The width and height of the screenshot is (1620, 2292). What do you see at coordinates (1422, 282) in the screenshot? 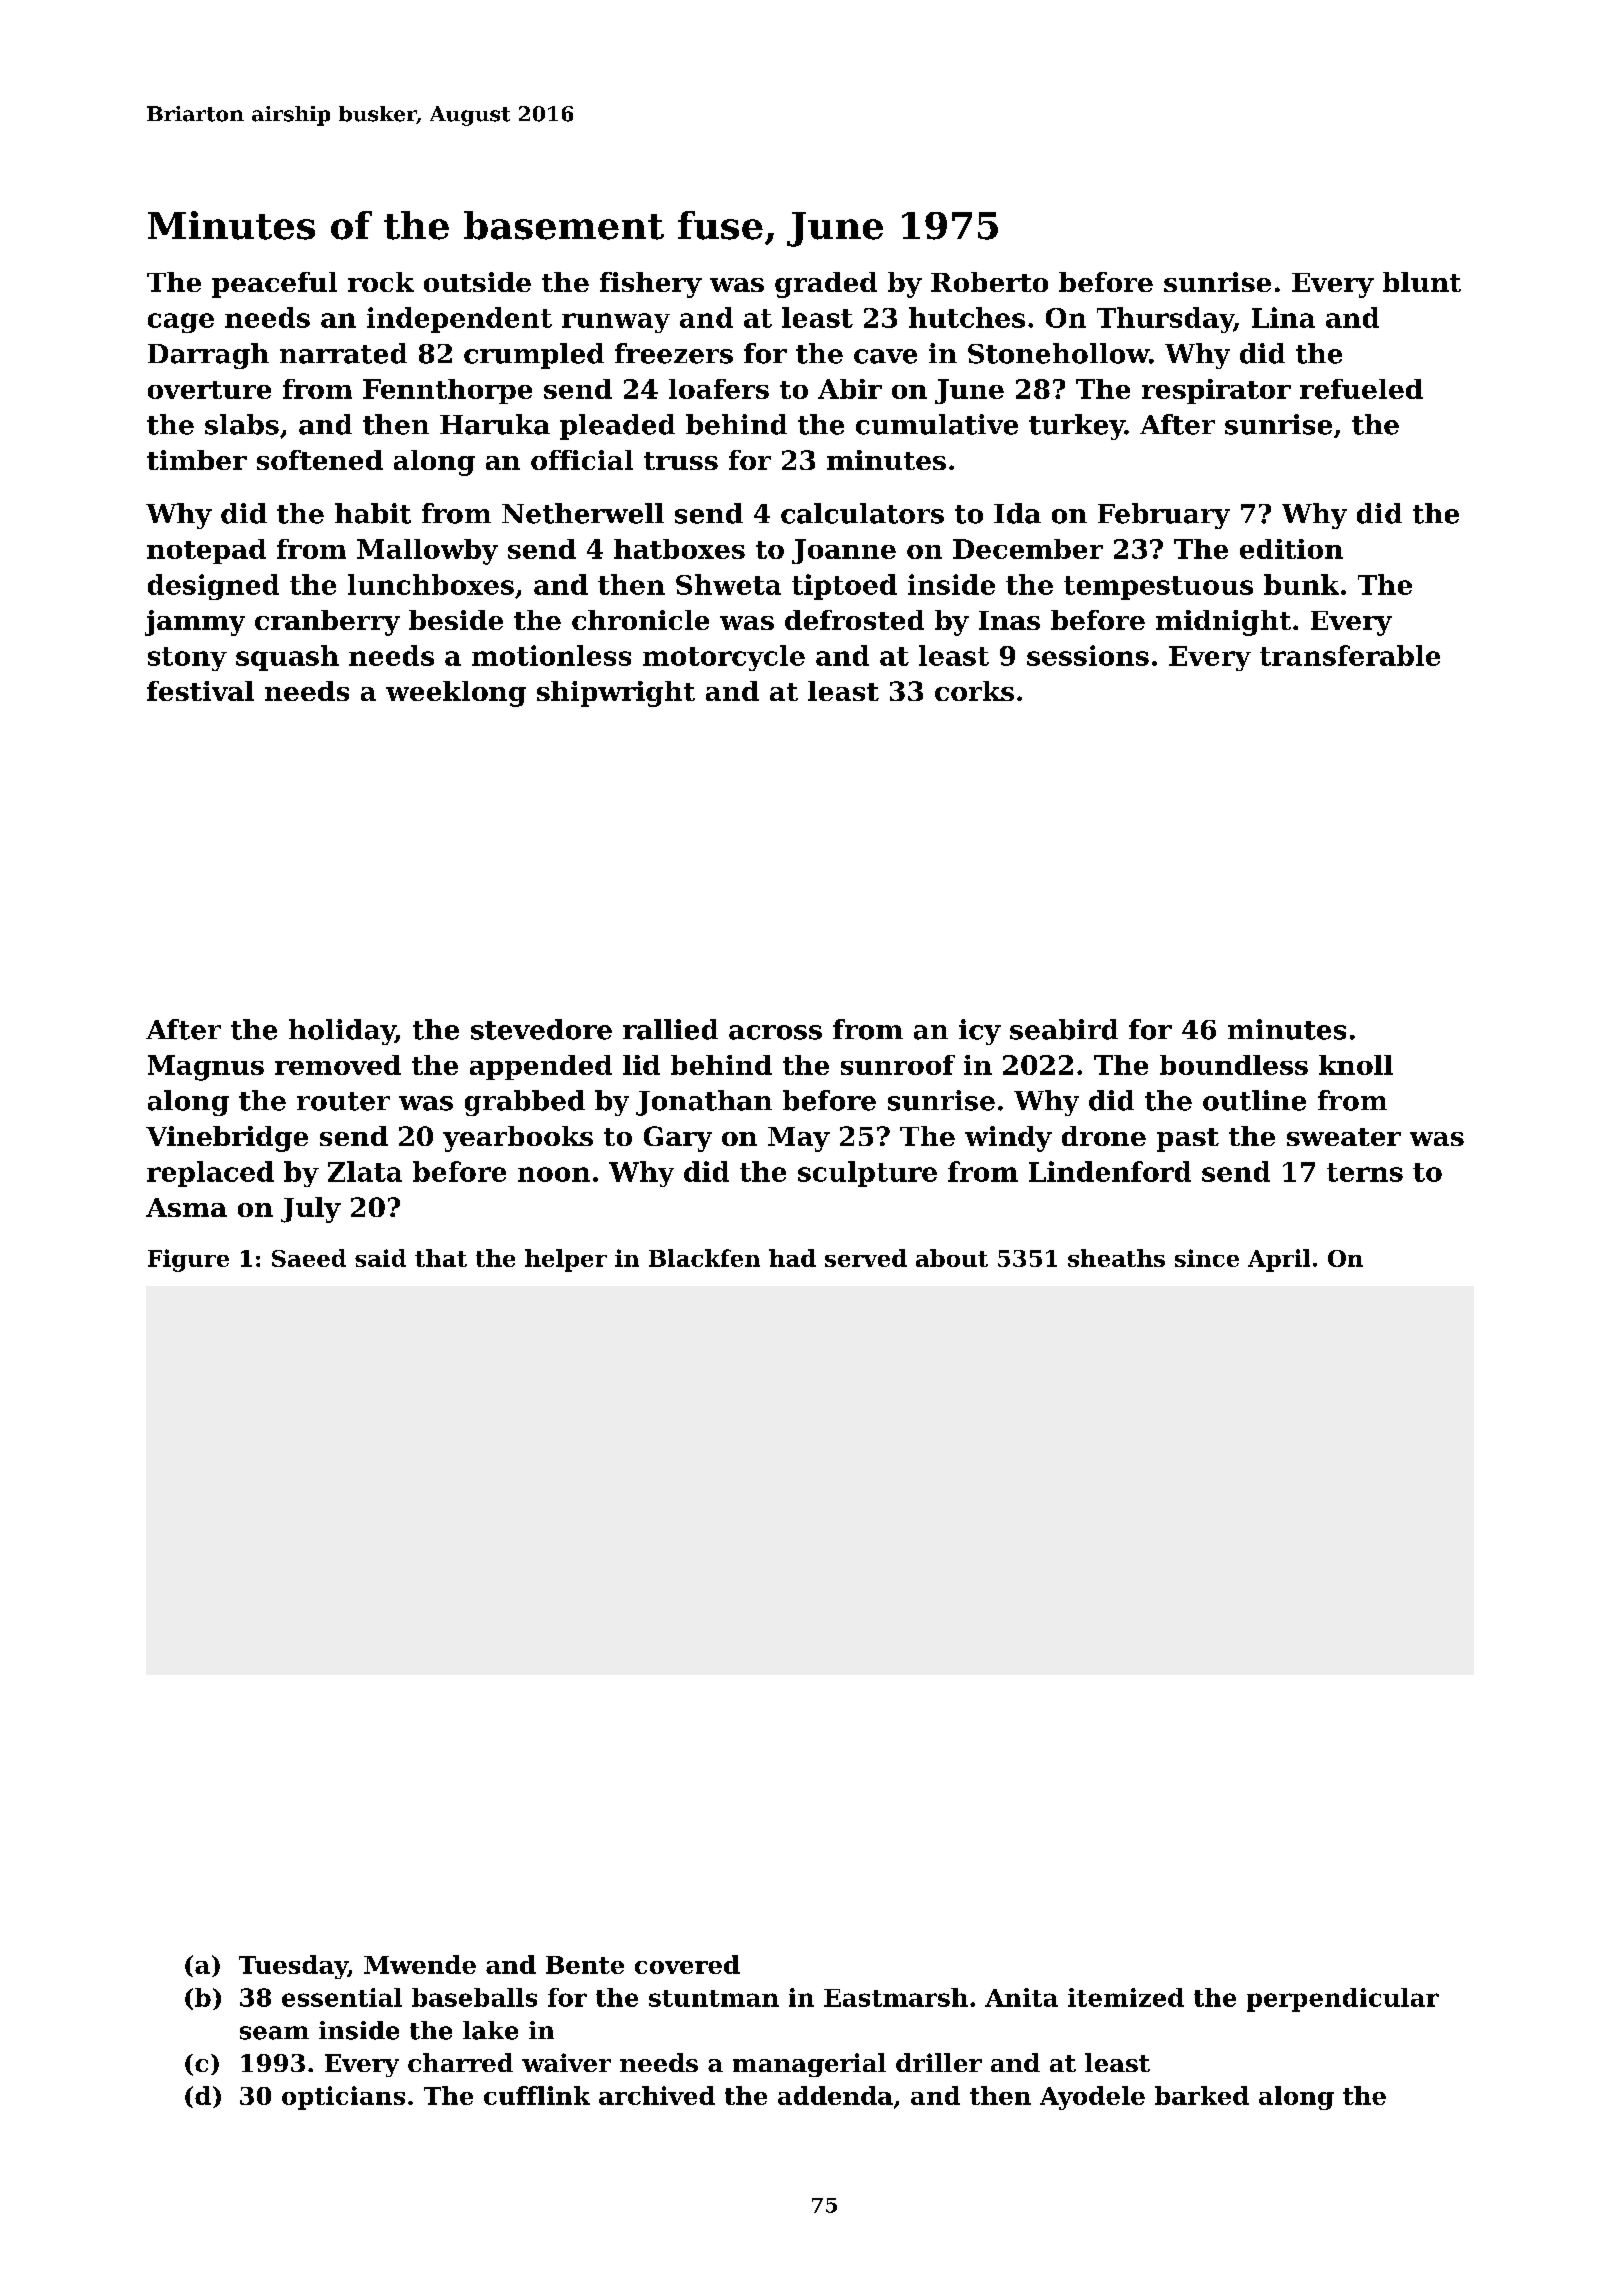
I see `blunt` at bounding box center [1422, 282].
